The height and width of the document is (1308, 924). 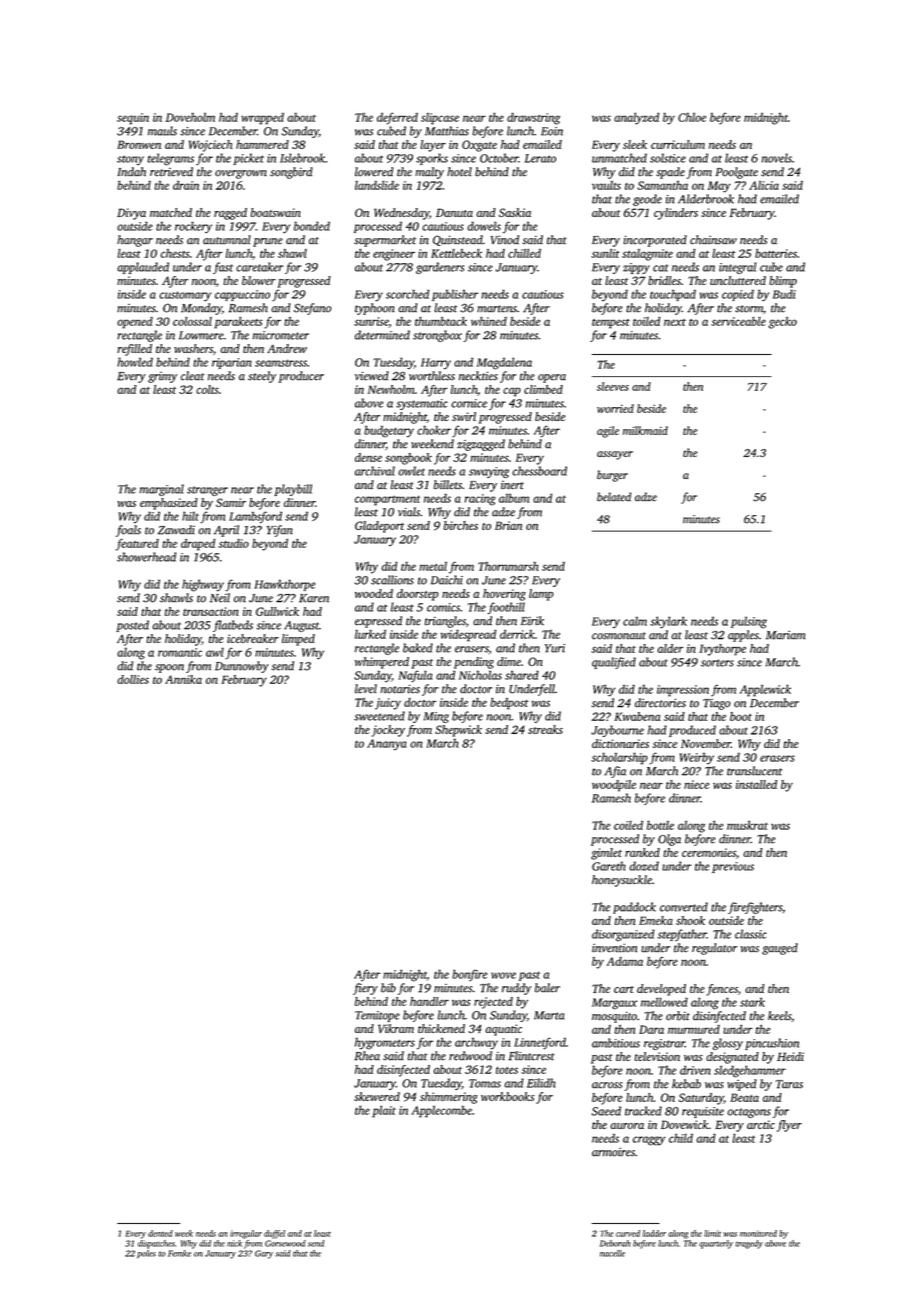 What do you see at coordinates (533, 119) in the document?
I see `drawstring` at bounding box center [533, 119].
